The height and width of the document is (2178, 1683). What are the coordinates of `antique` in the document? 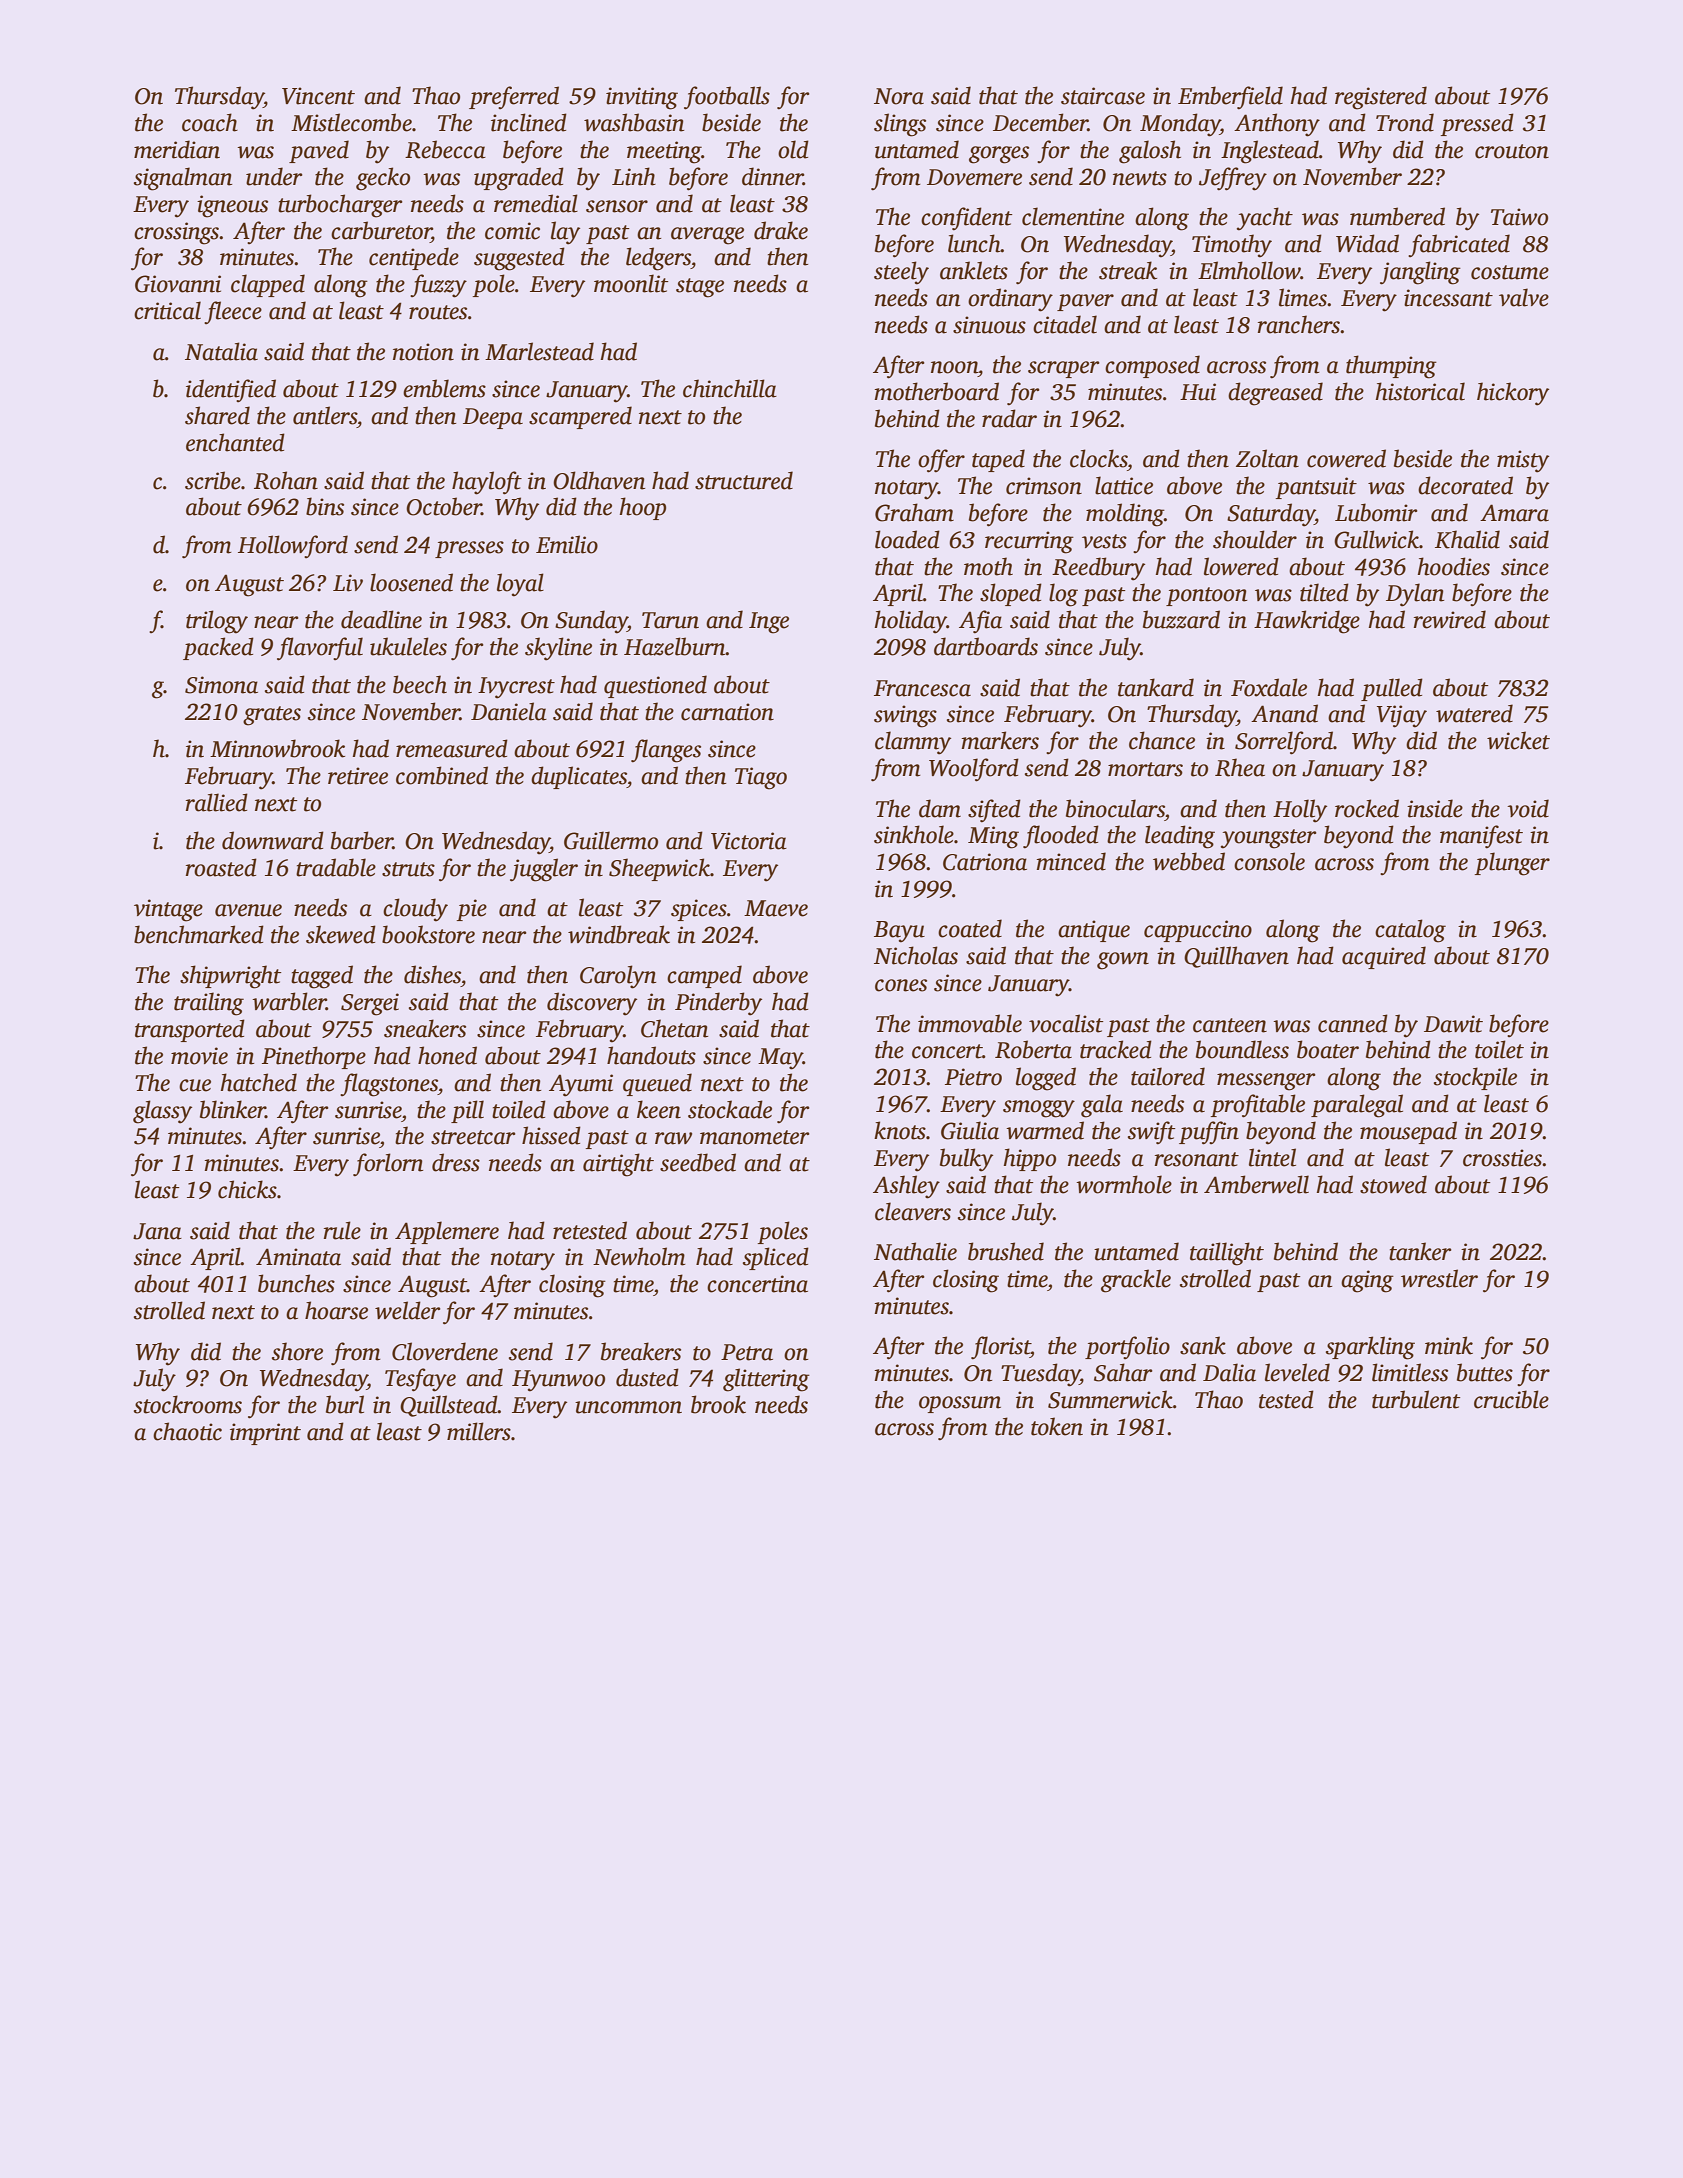 It's located at (1094, 931).
